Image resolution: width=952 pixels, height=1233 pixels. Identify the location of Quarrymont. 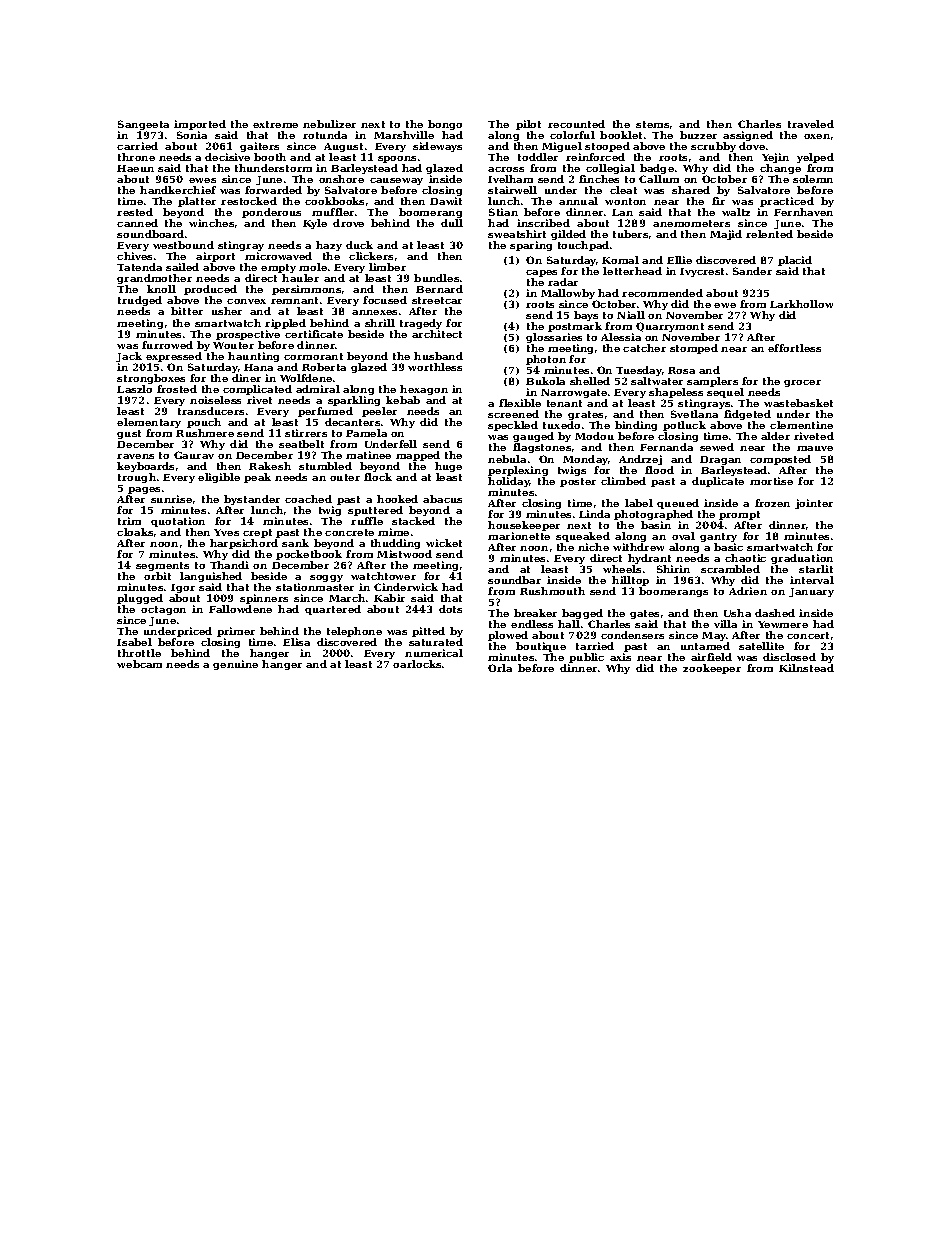
(670, 327).
